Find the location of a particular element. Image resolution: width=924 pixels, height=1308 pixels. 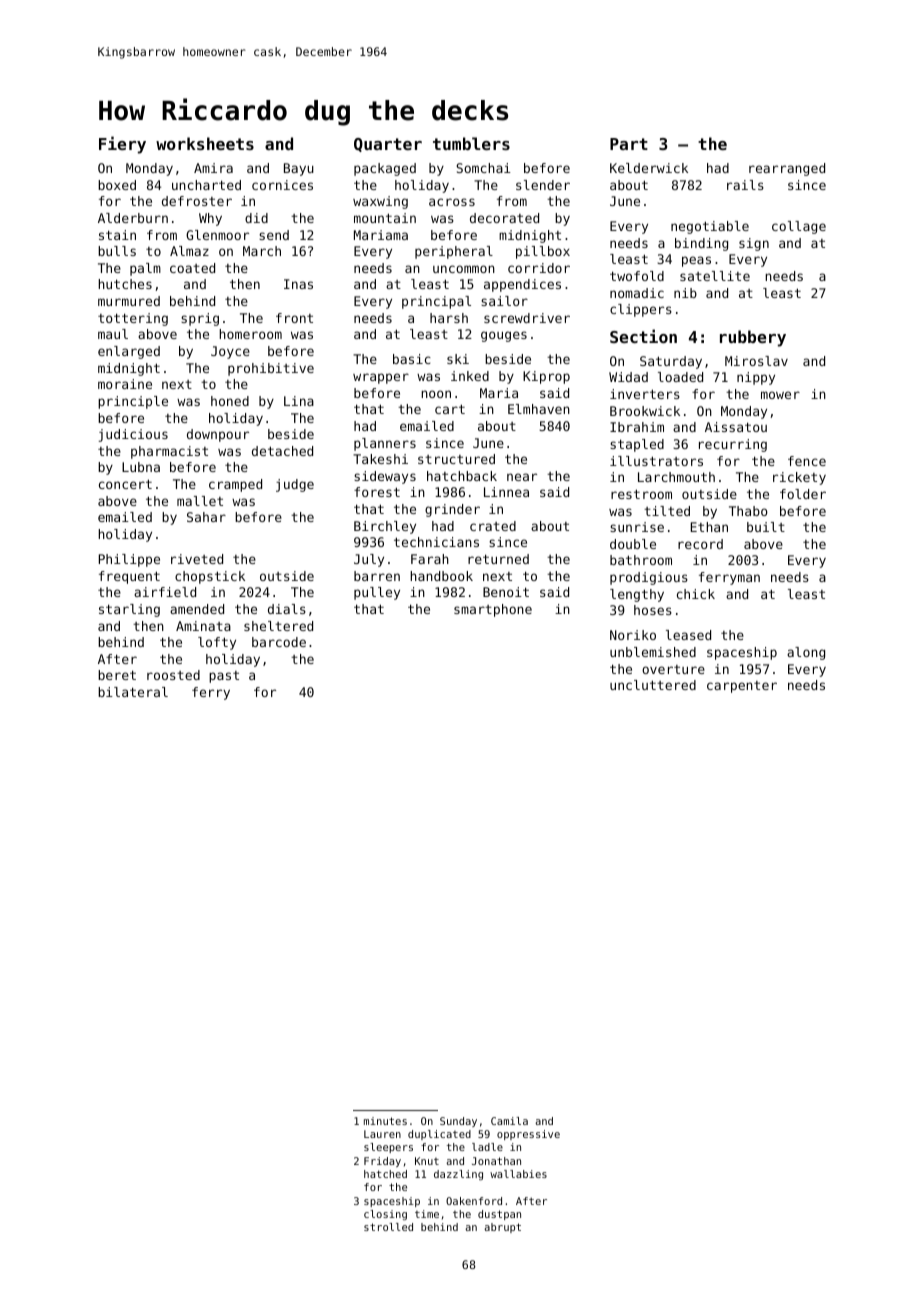

bilateral is located at coordinates (133, 692).
